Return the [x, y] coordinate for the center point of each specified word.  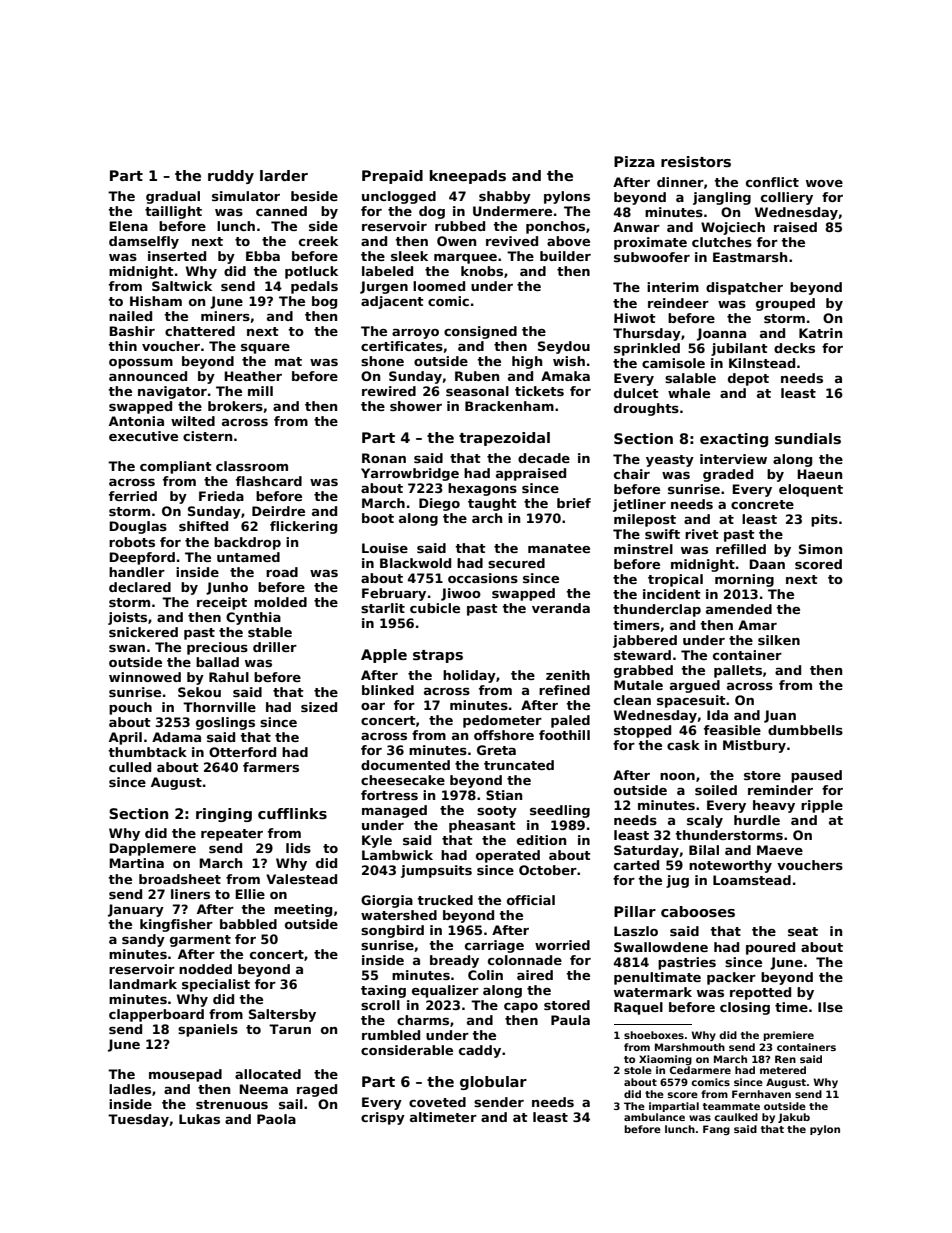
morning [744, 580]
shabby [505, 197]
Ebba [263, 256]
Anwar [636, 227]
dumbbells [805, 730]
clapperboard [156, 1015]
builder [565, 256]
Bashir [132, 331]
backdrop [247, 543]
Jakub [794, 1118]
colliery [787, 198]
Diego [439, 504]
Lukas [199, 1119]
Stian [504, 795]
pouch [130, 708]
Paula [570, 1020]
